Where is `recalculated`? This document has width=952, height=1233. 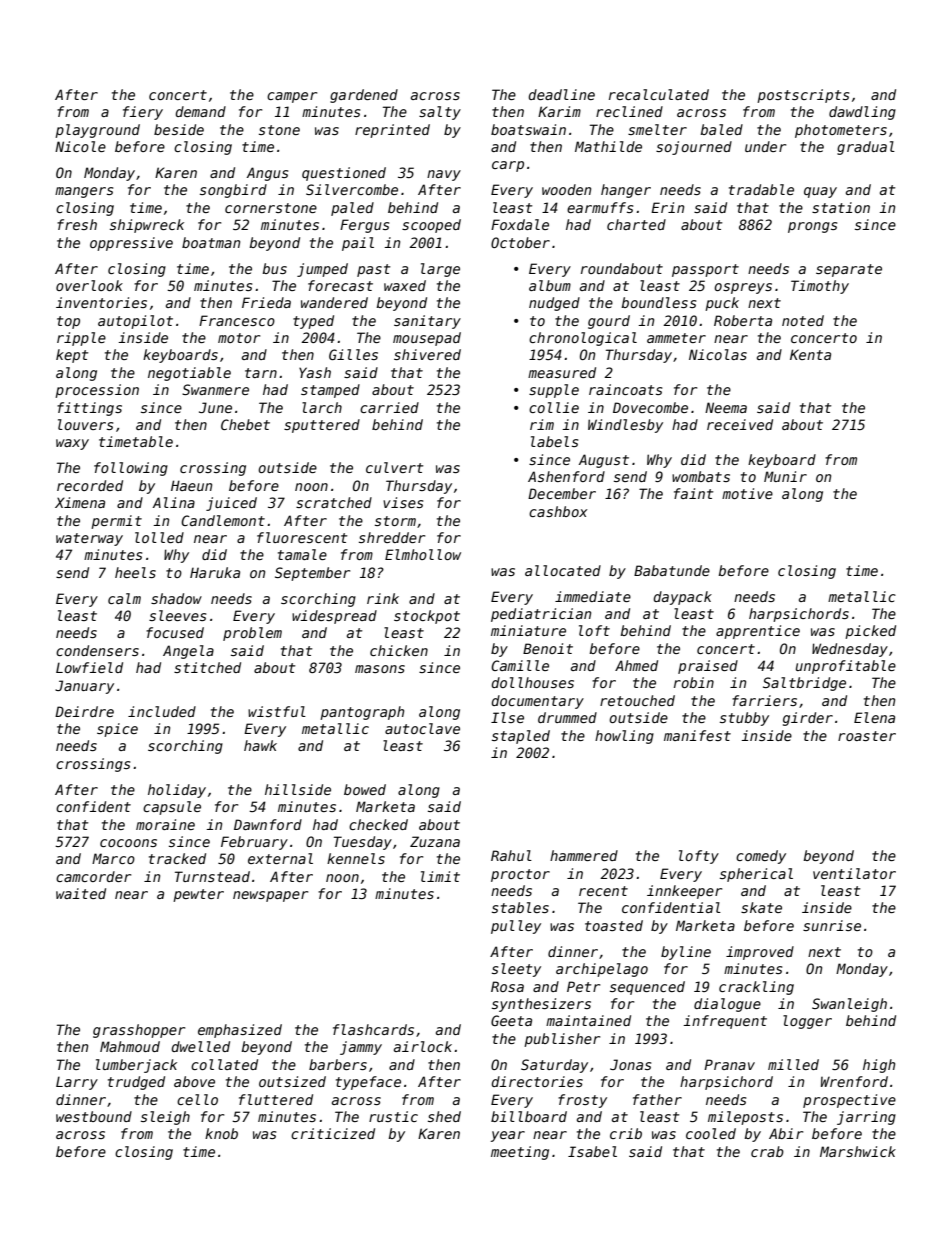
recalculated is located at coordinates (659, 94).
